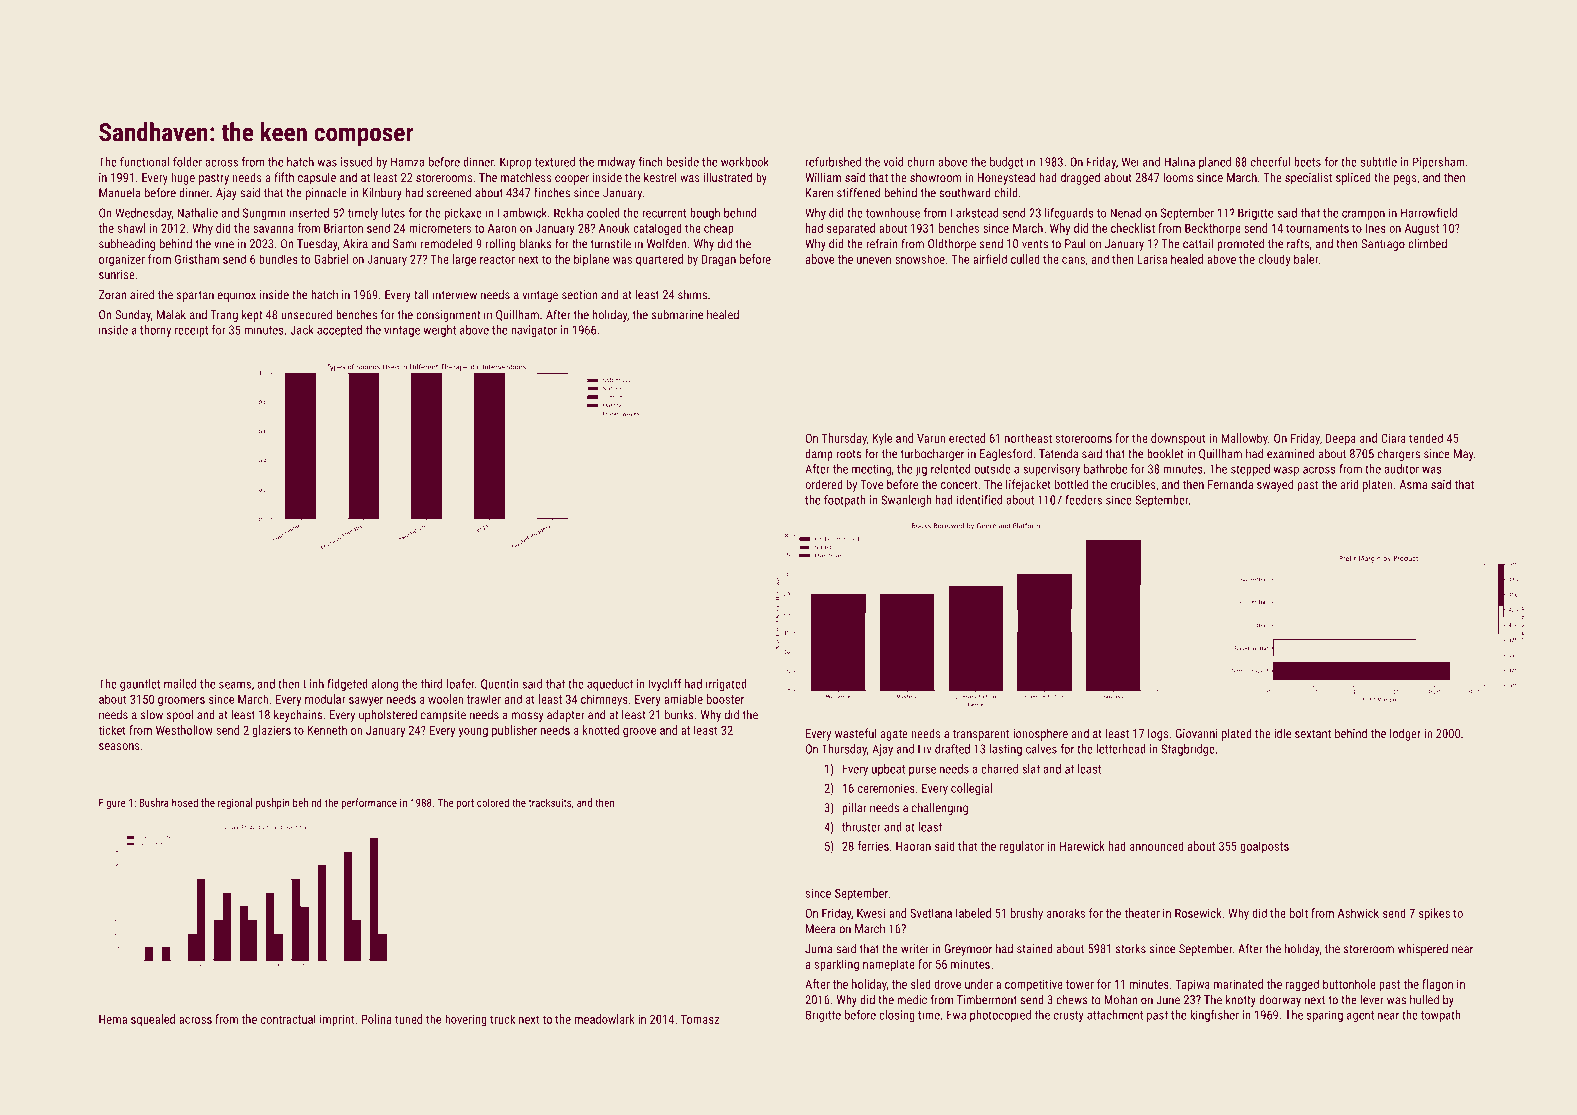 The width and height of the screenshot is (1577, 1115). Describe the element at coordinates (1439, 163) in the screenshot. I see `Pipersham` at that location.
